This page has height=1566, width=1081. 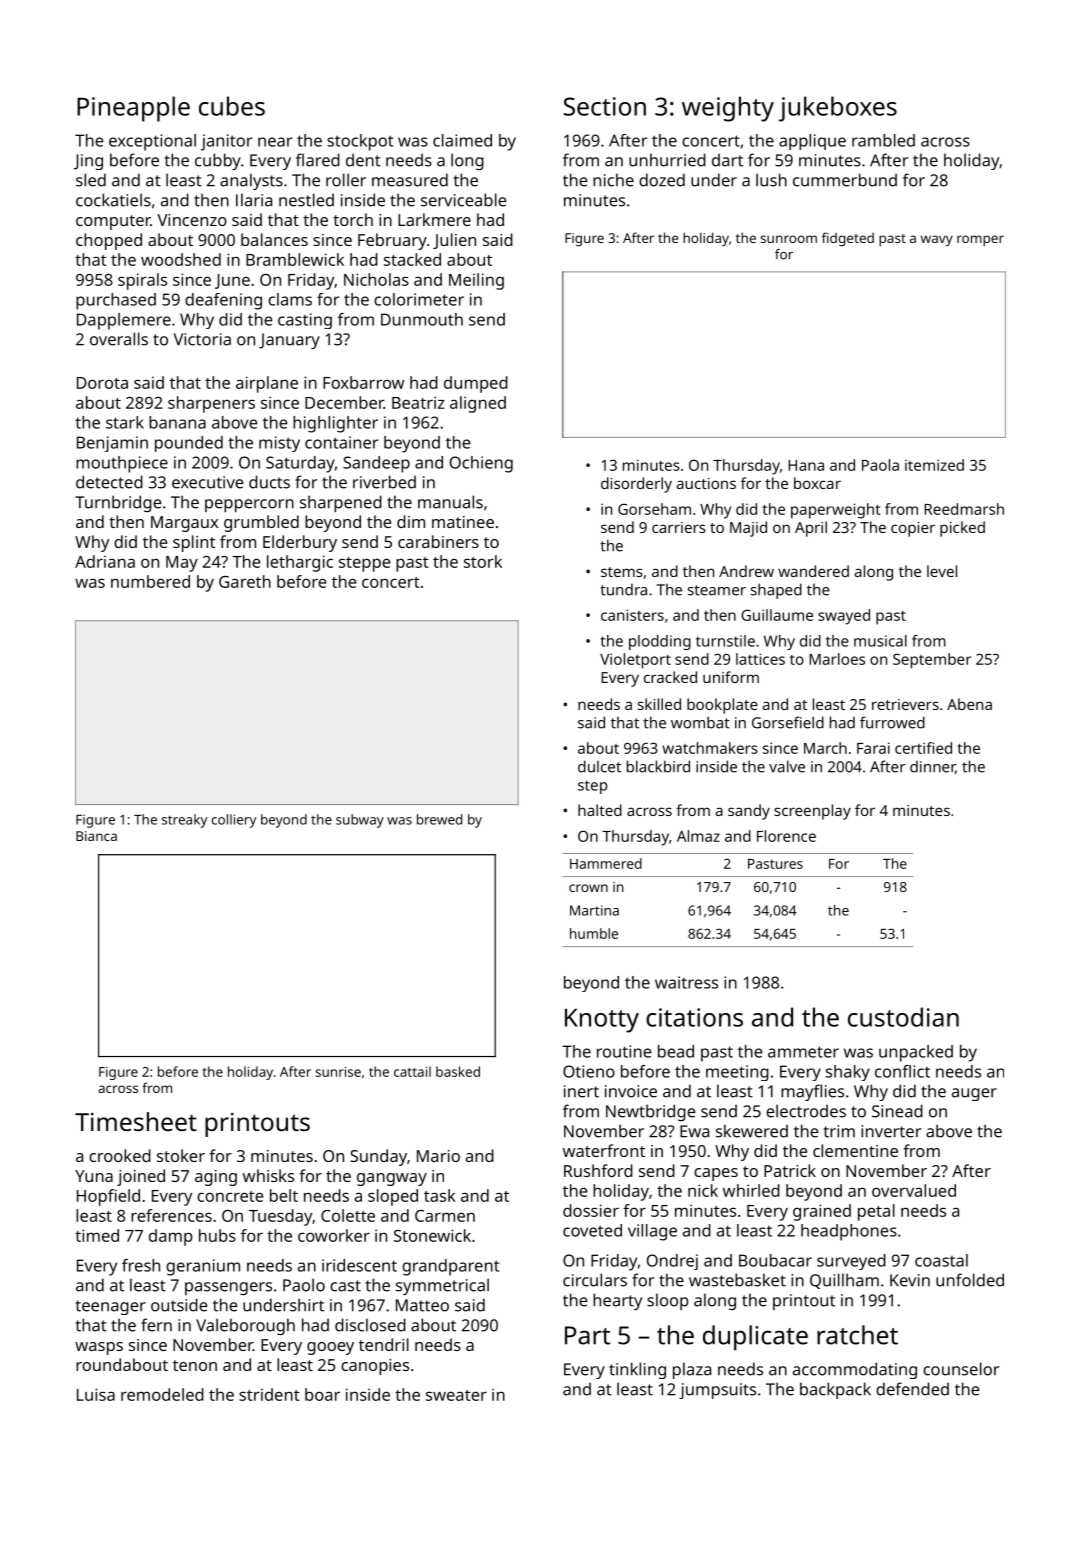 What do you see at coordinates (883, 140) in the page?
I see `rambled` at bounding box center [883, 140].
